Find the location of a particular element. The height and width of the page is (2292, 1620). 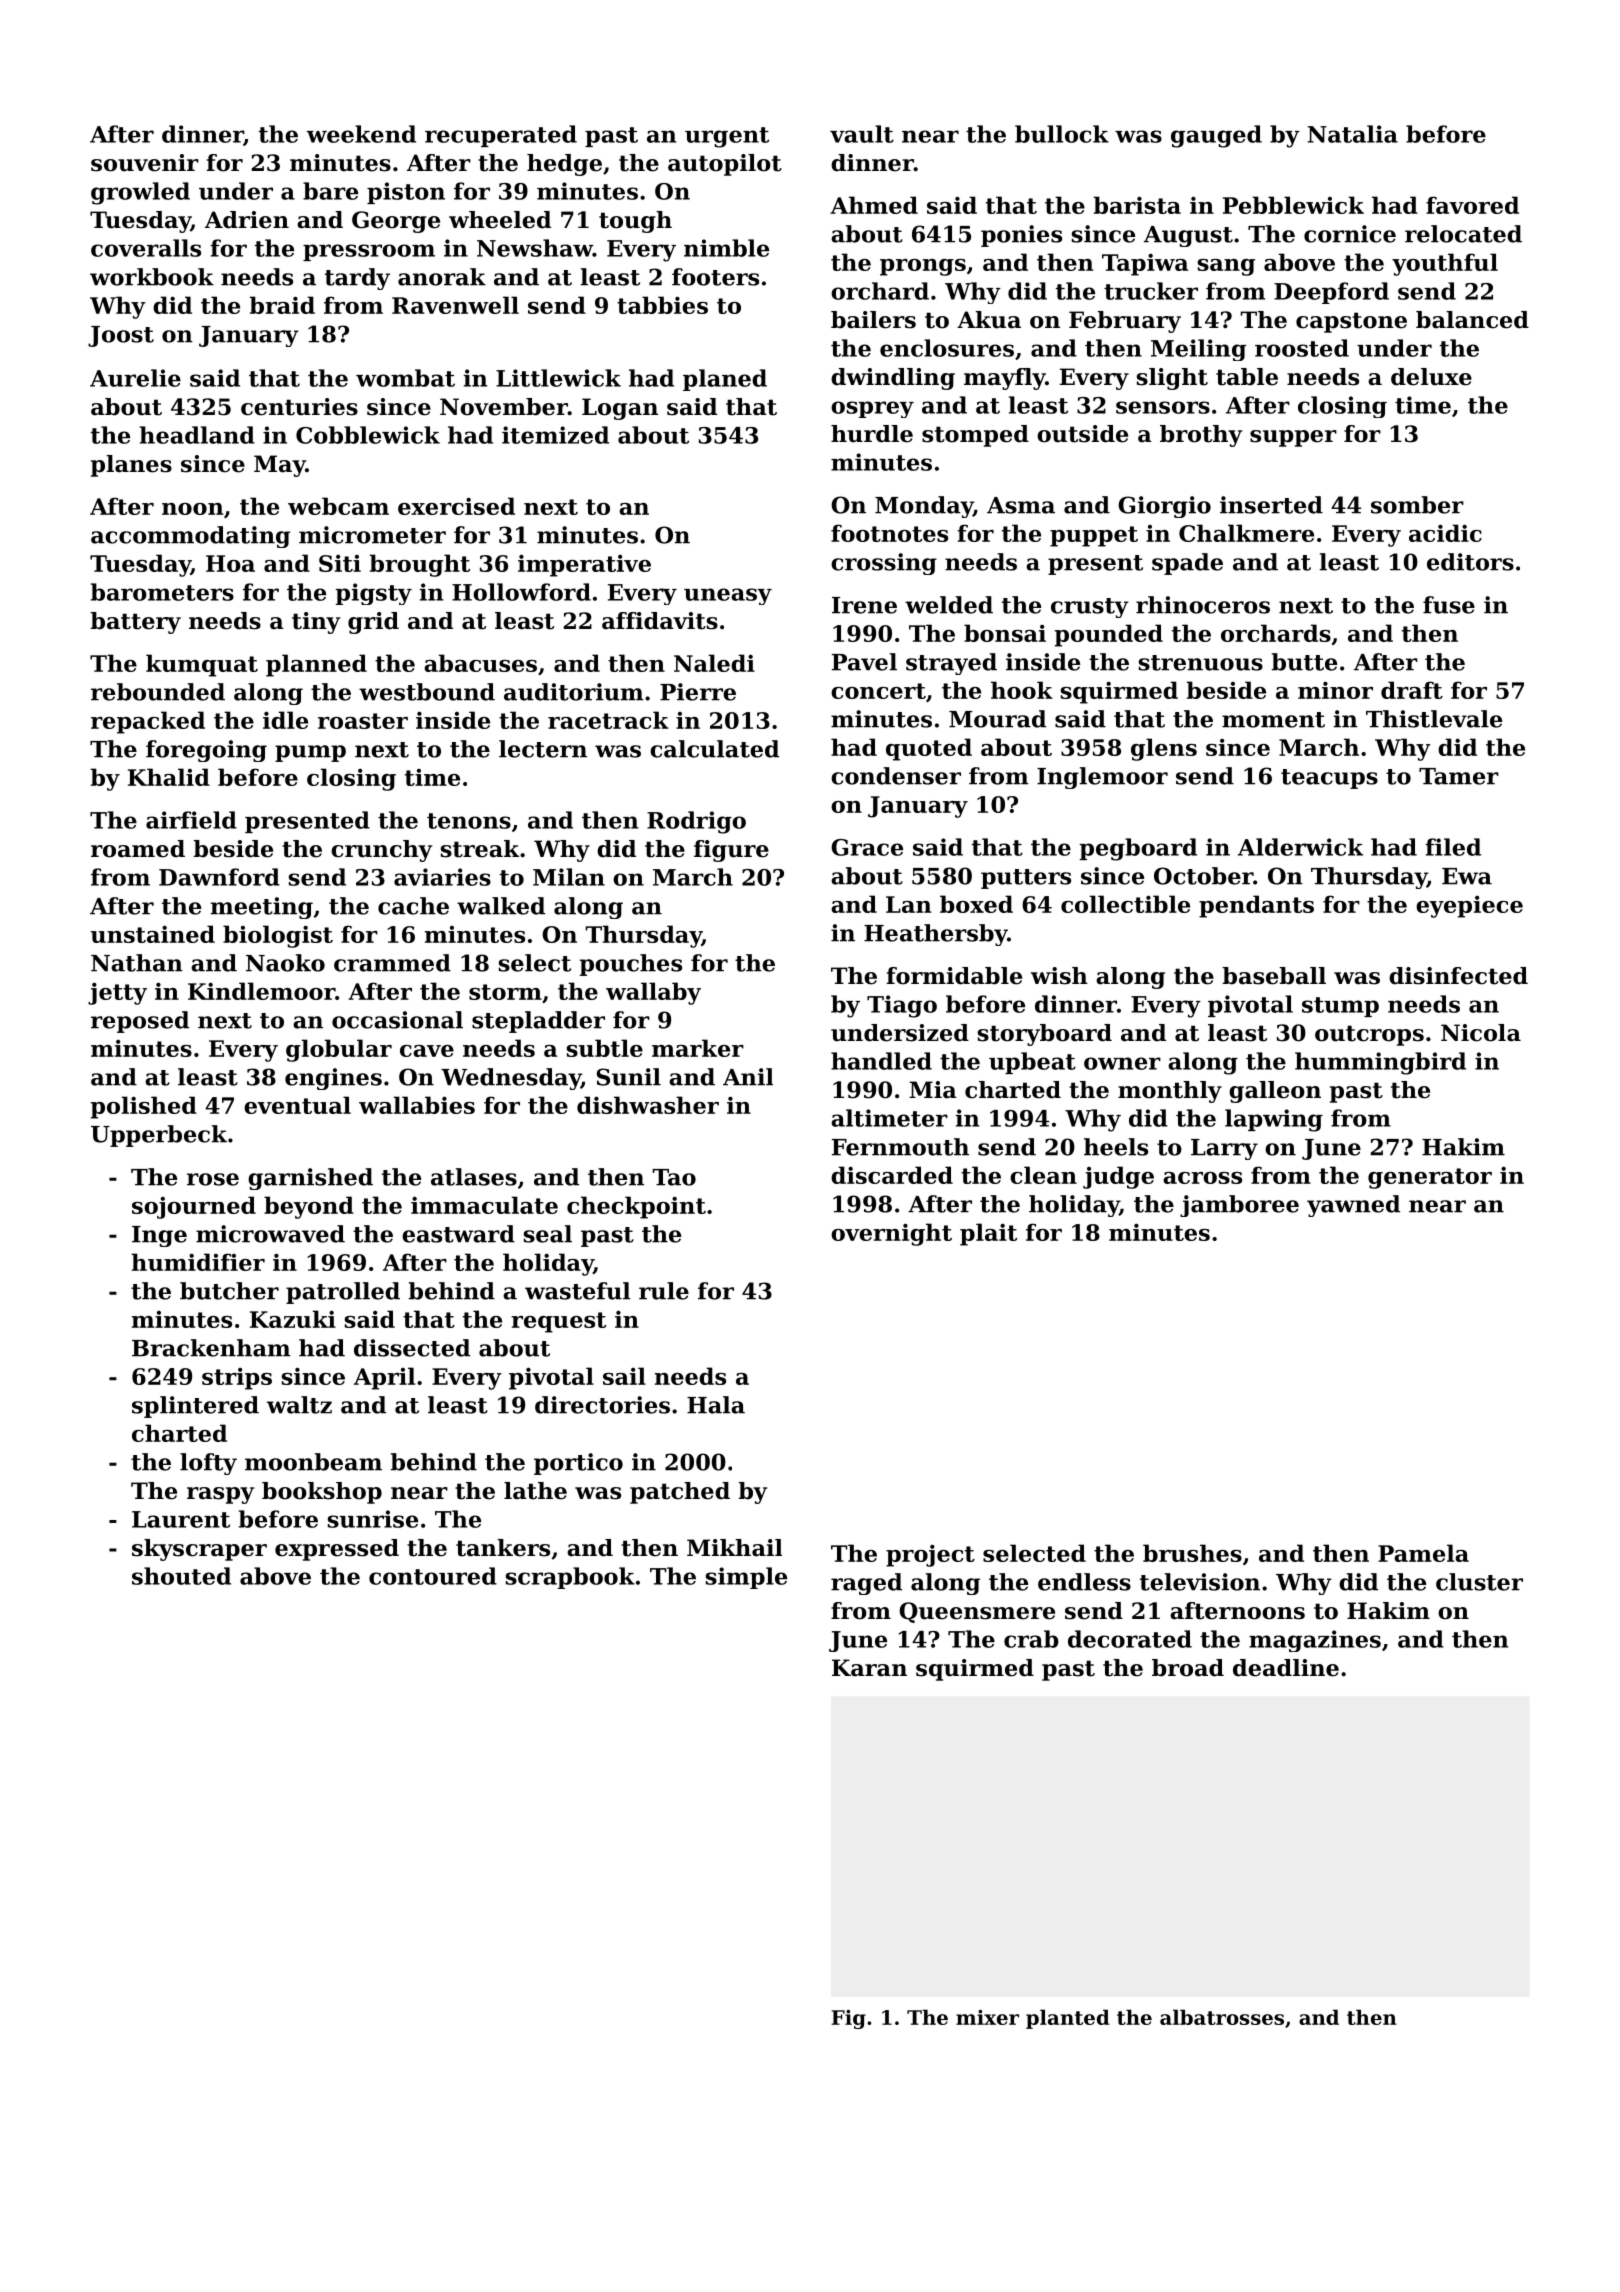

Logan is located at coordinates (620, 409).
